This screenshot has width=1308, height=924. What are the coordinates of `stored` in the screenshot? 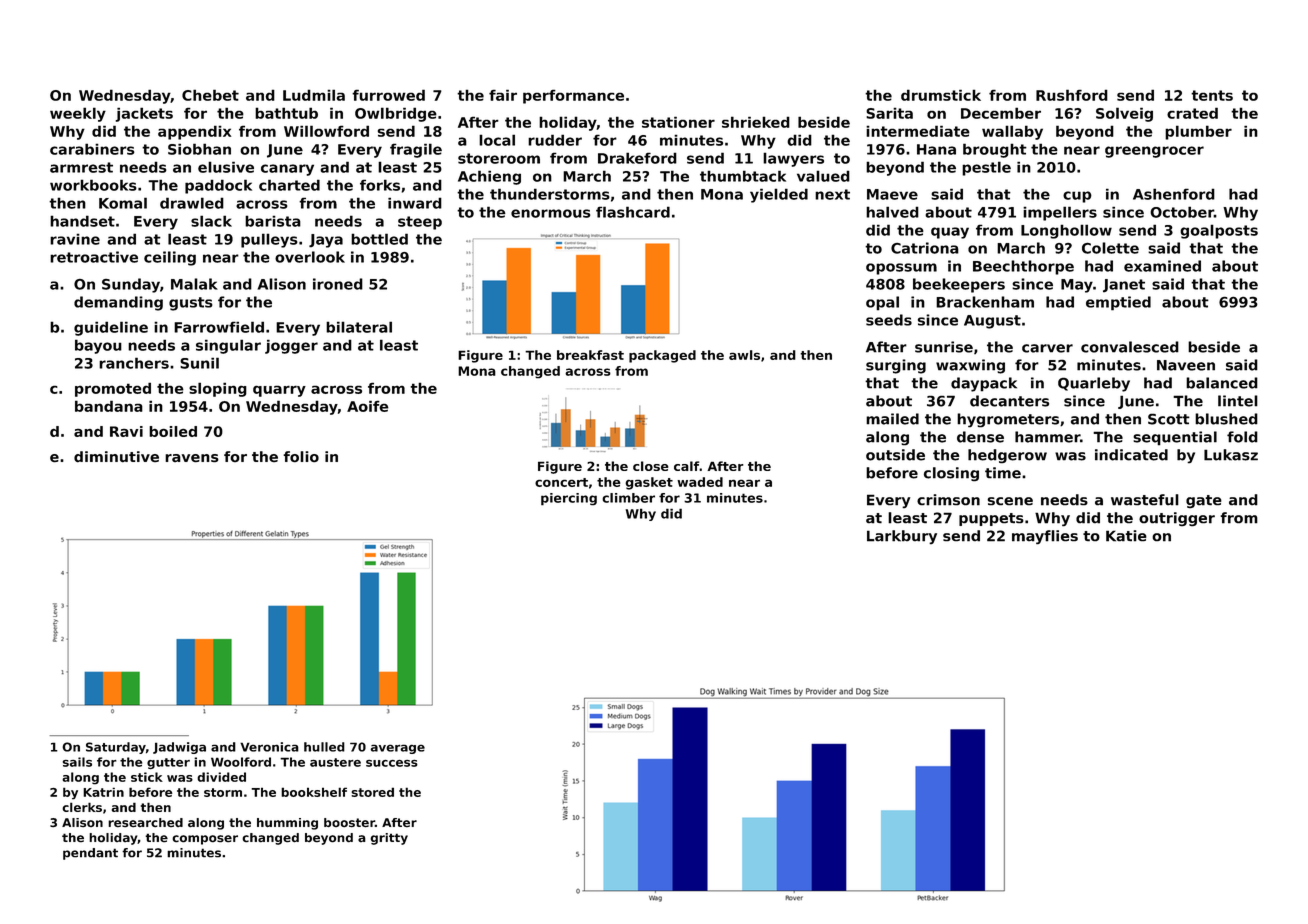 It's located at (372, 792).
